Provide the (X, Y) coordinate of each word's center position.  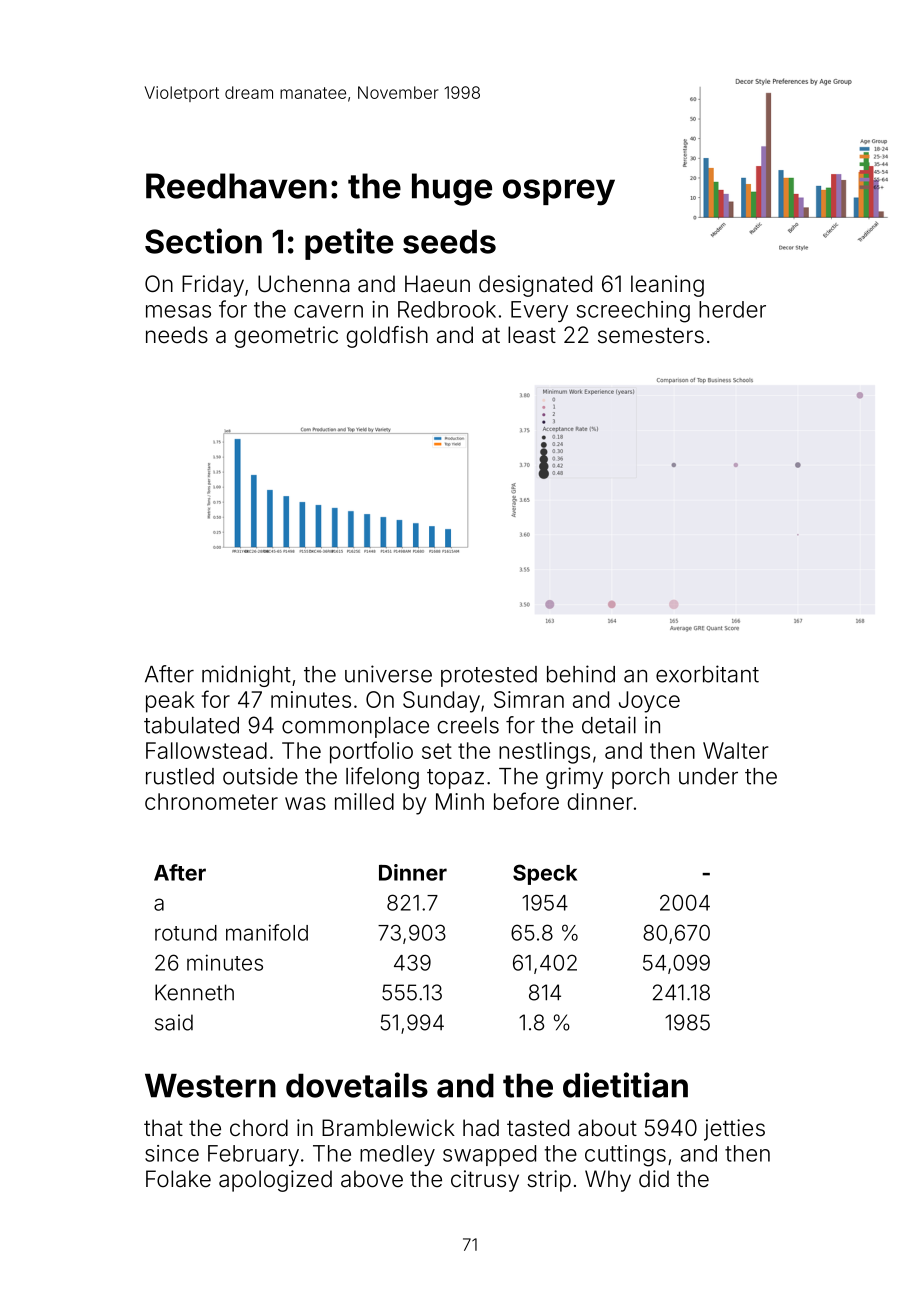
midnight (246, 676)
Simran (529, 699)
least (532, 335)
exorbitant (707, 674)
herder (732, 309)
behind (581, 674)
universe (388, 674)
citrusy (485, 1181)
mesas (178, 311)
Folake (178, 1179)
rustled (180, 776)
